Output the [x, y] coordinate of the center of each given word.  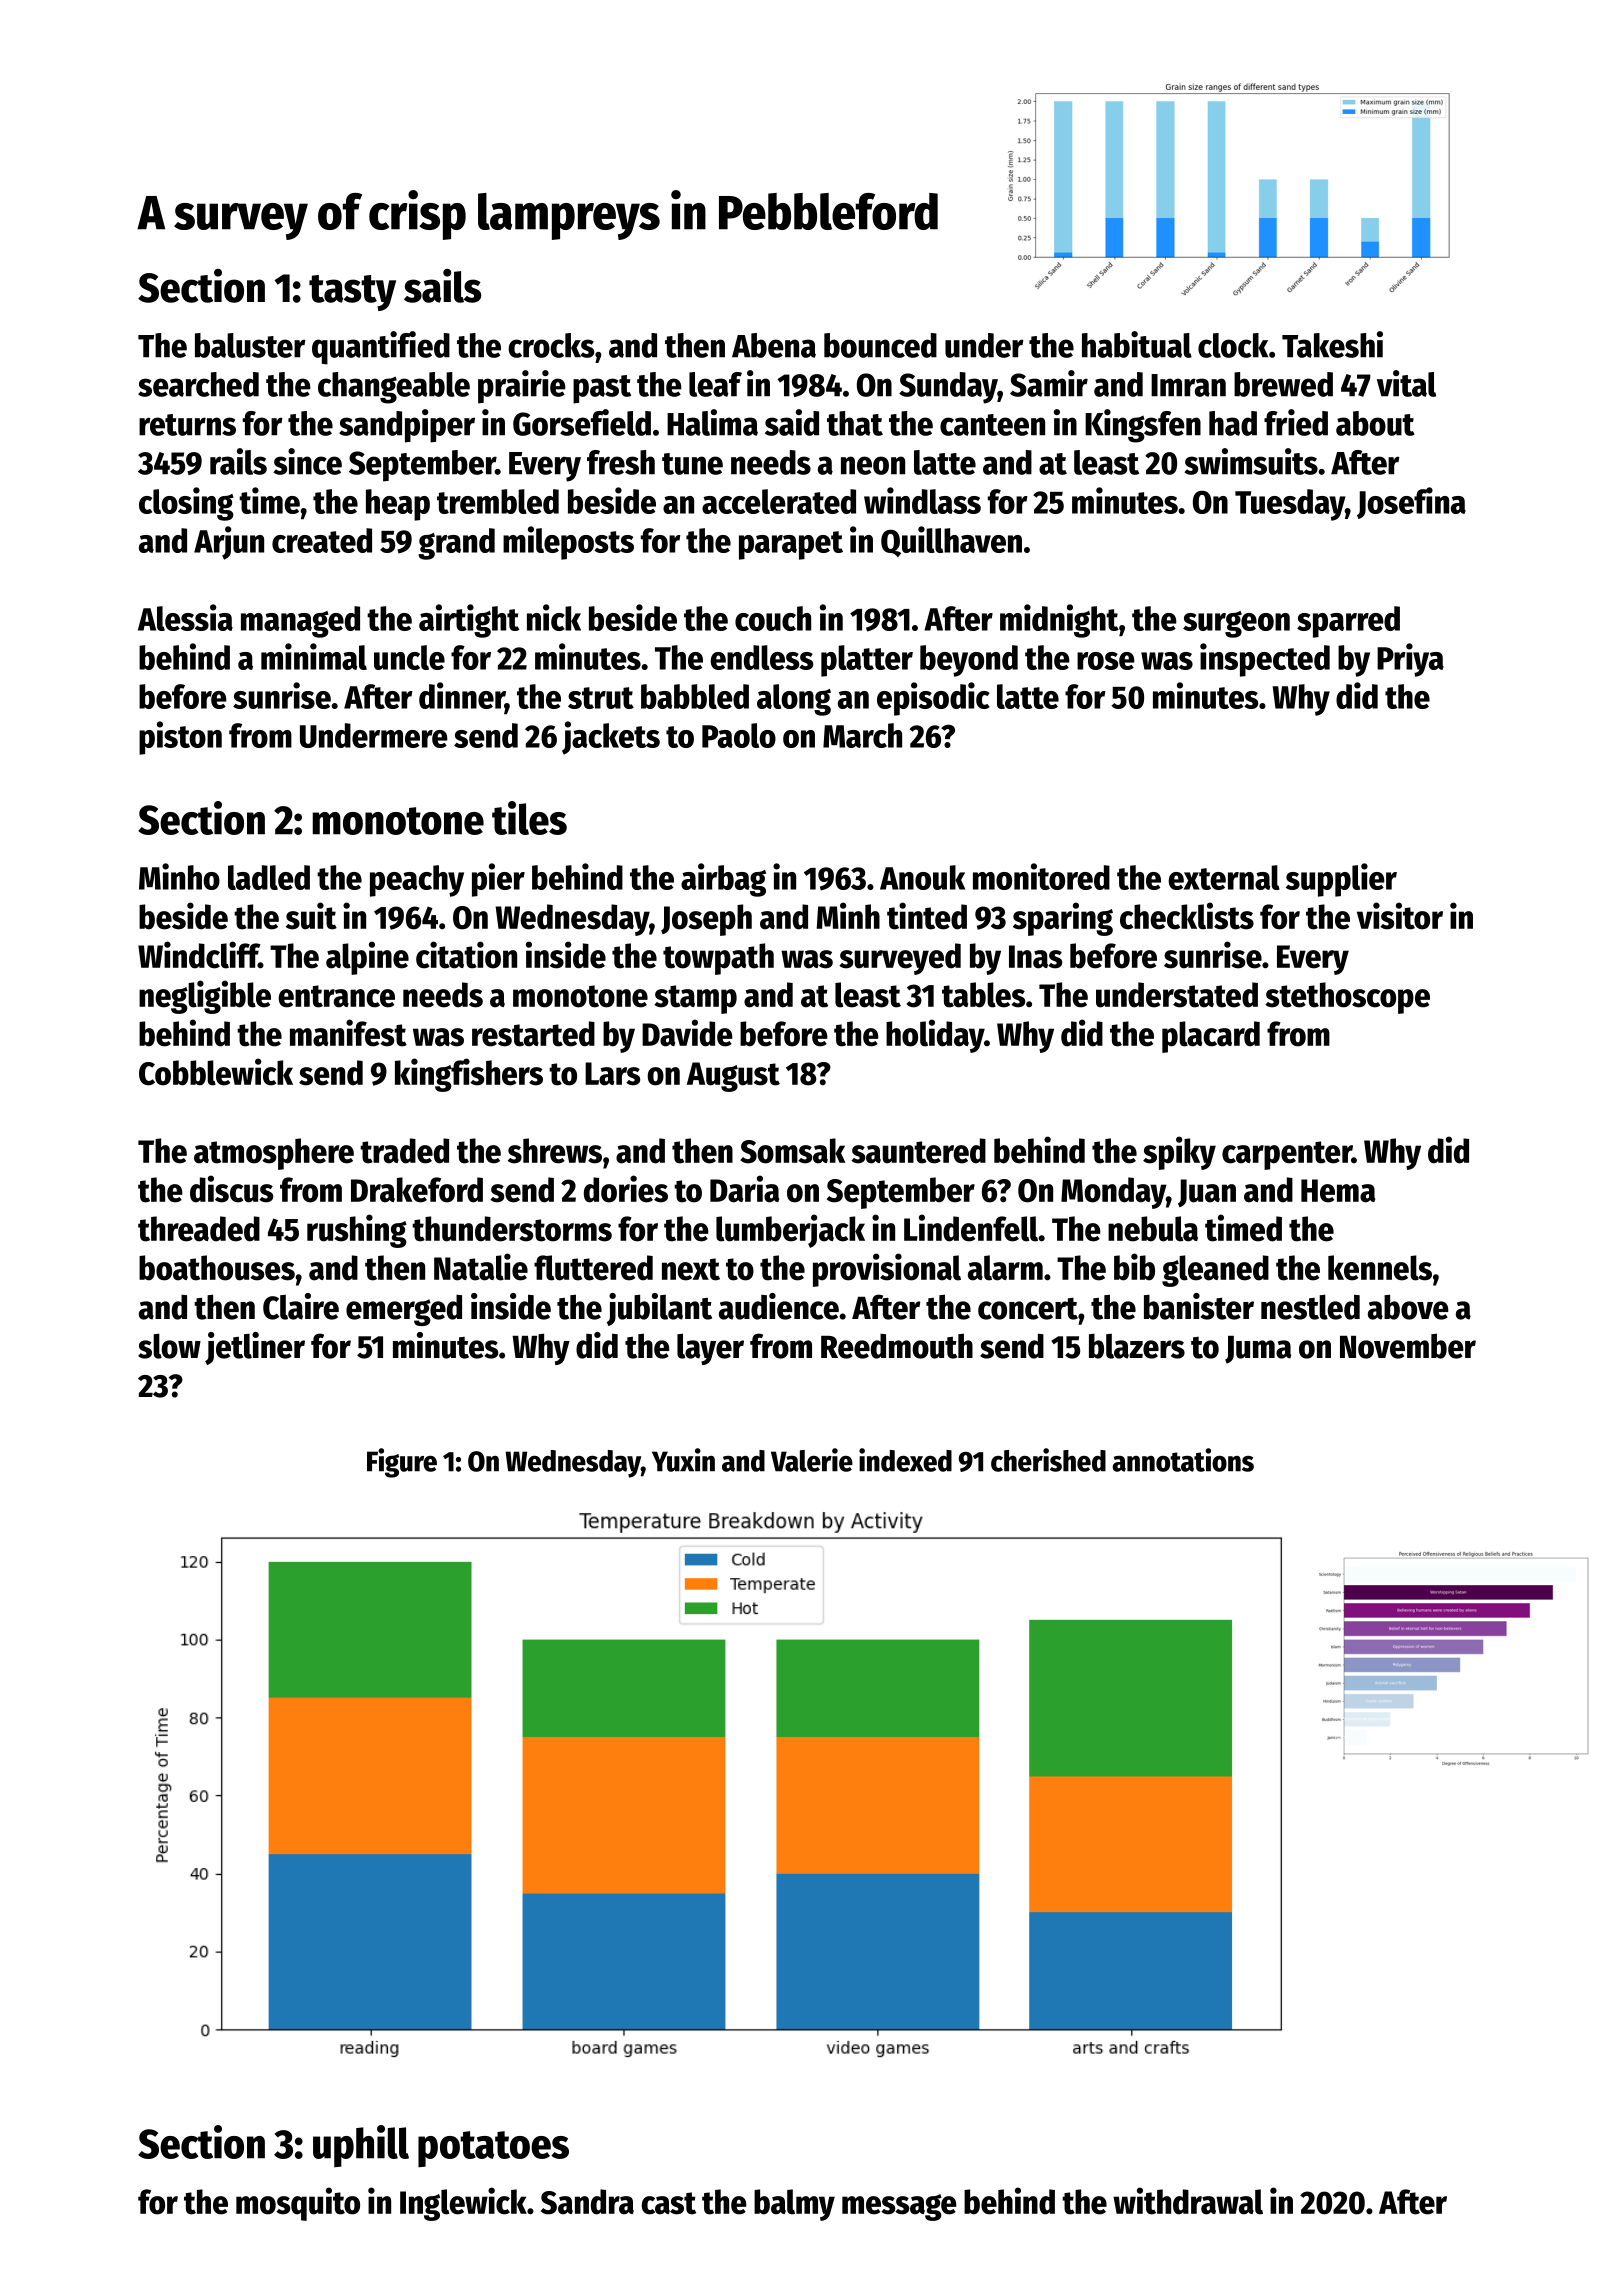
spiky [1179, 1153]
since [307, 461]
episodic [933, 699]
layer [710, 1349]
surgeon [1236, 624]
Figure [402, 1463]
